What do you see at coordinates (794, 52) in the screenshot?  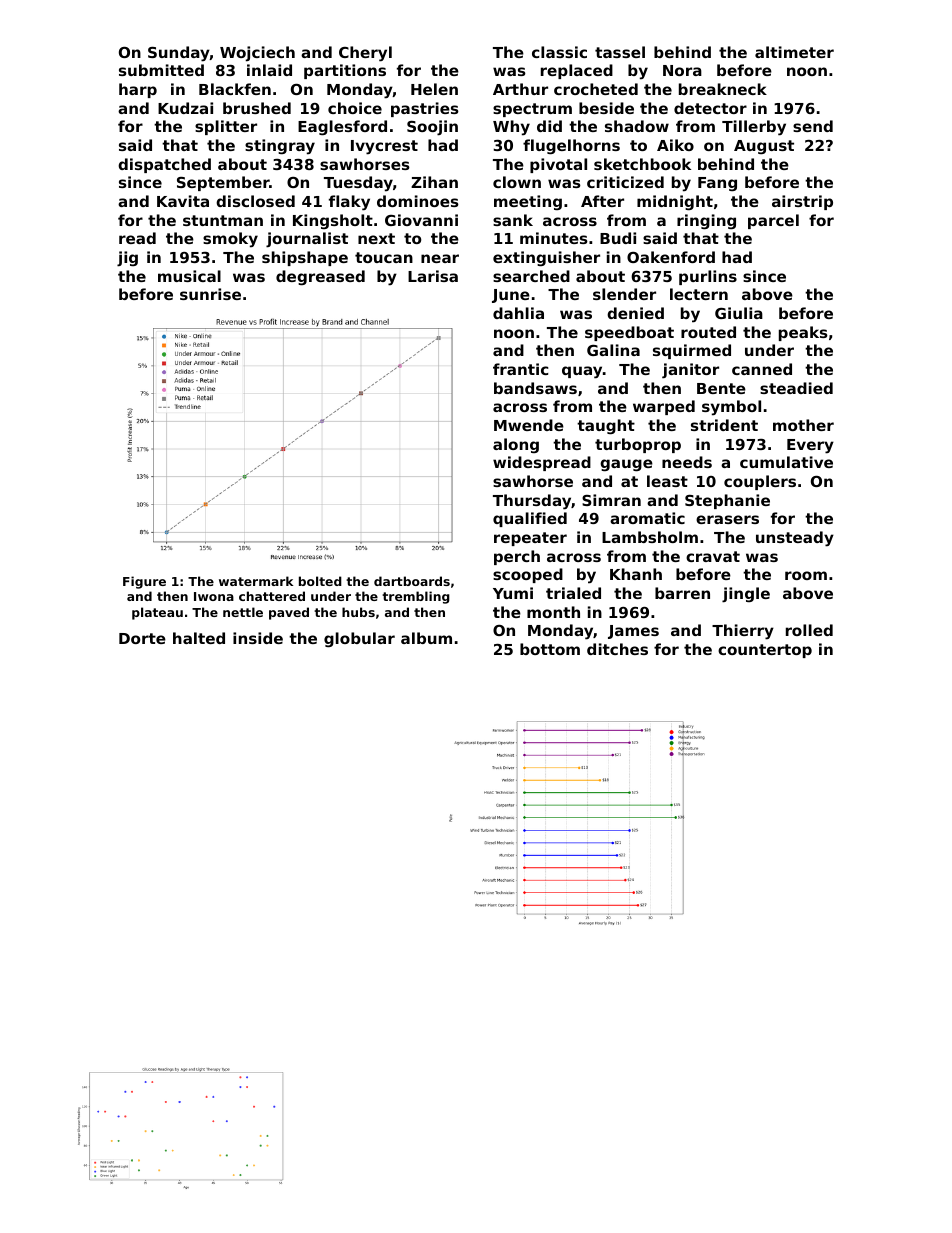 I see `altimeter` at bounding box center [794, 52].
